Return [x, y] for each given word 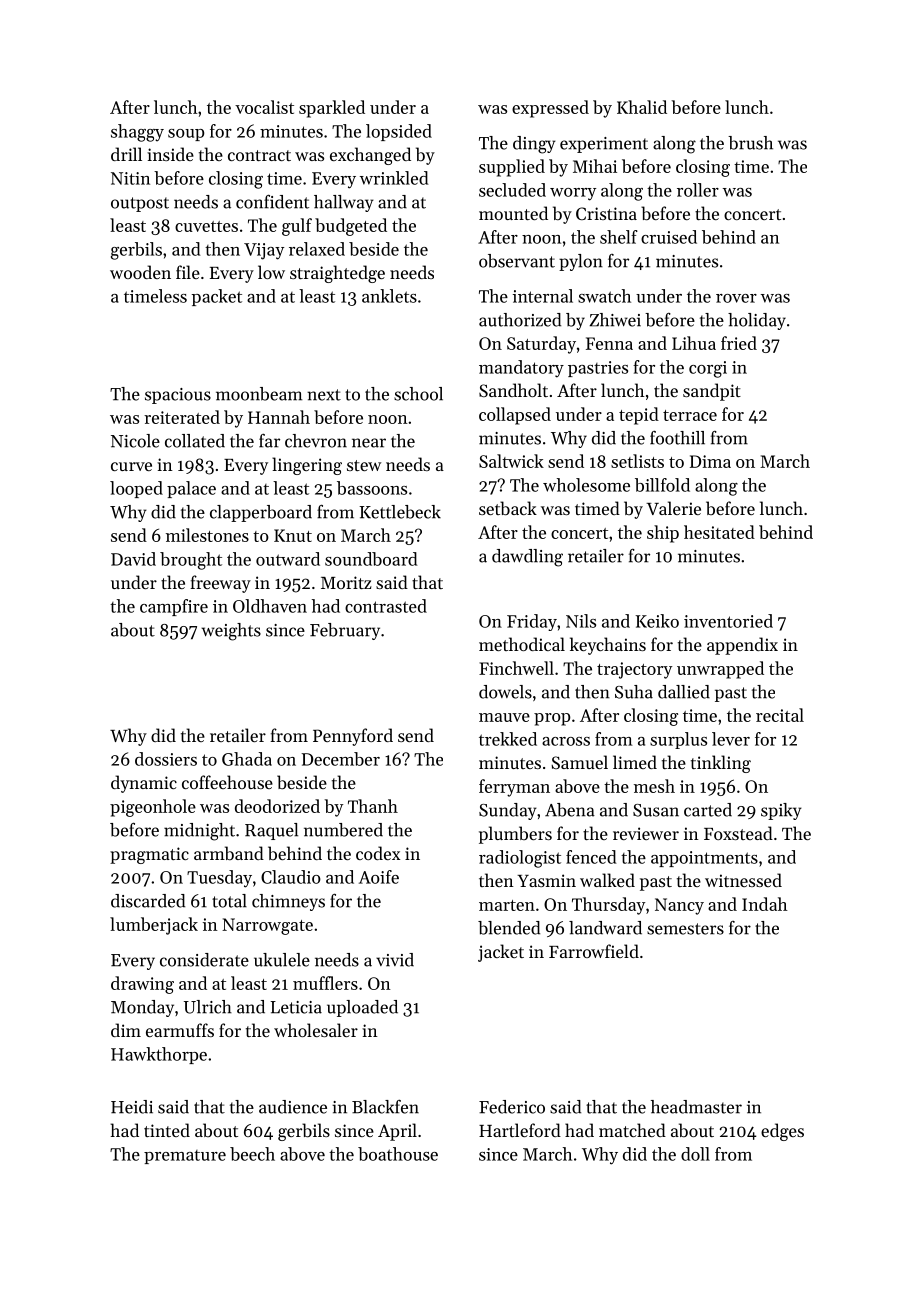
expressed [550, 109]
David [133, 559]
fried [739, 343]
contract [259, 155]
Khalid [642, 107]
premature [185, 1157]
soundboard [371, 559]
